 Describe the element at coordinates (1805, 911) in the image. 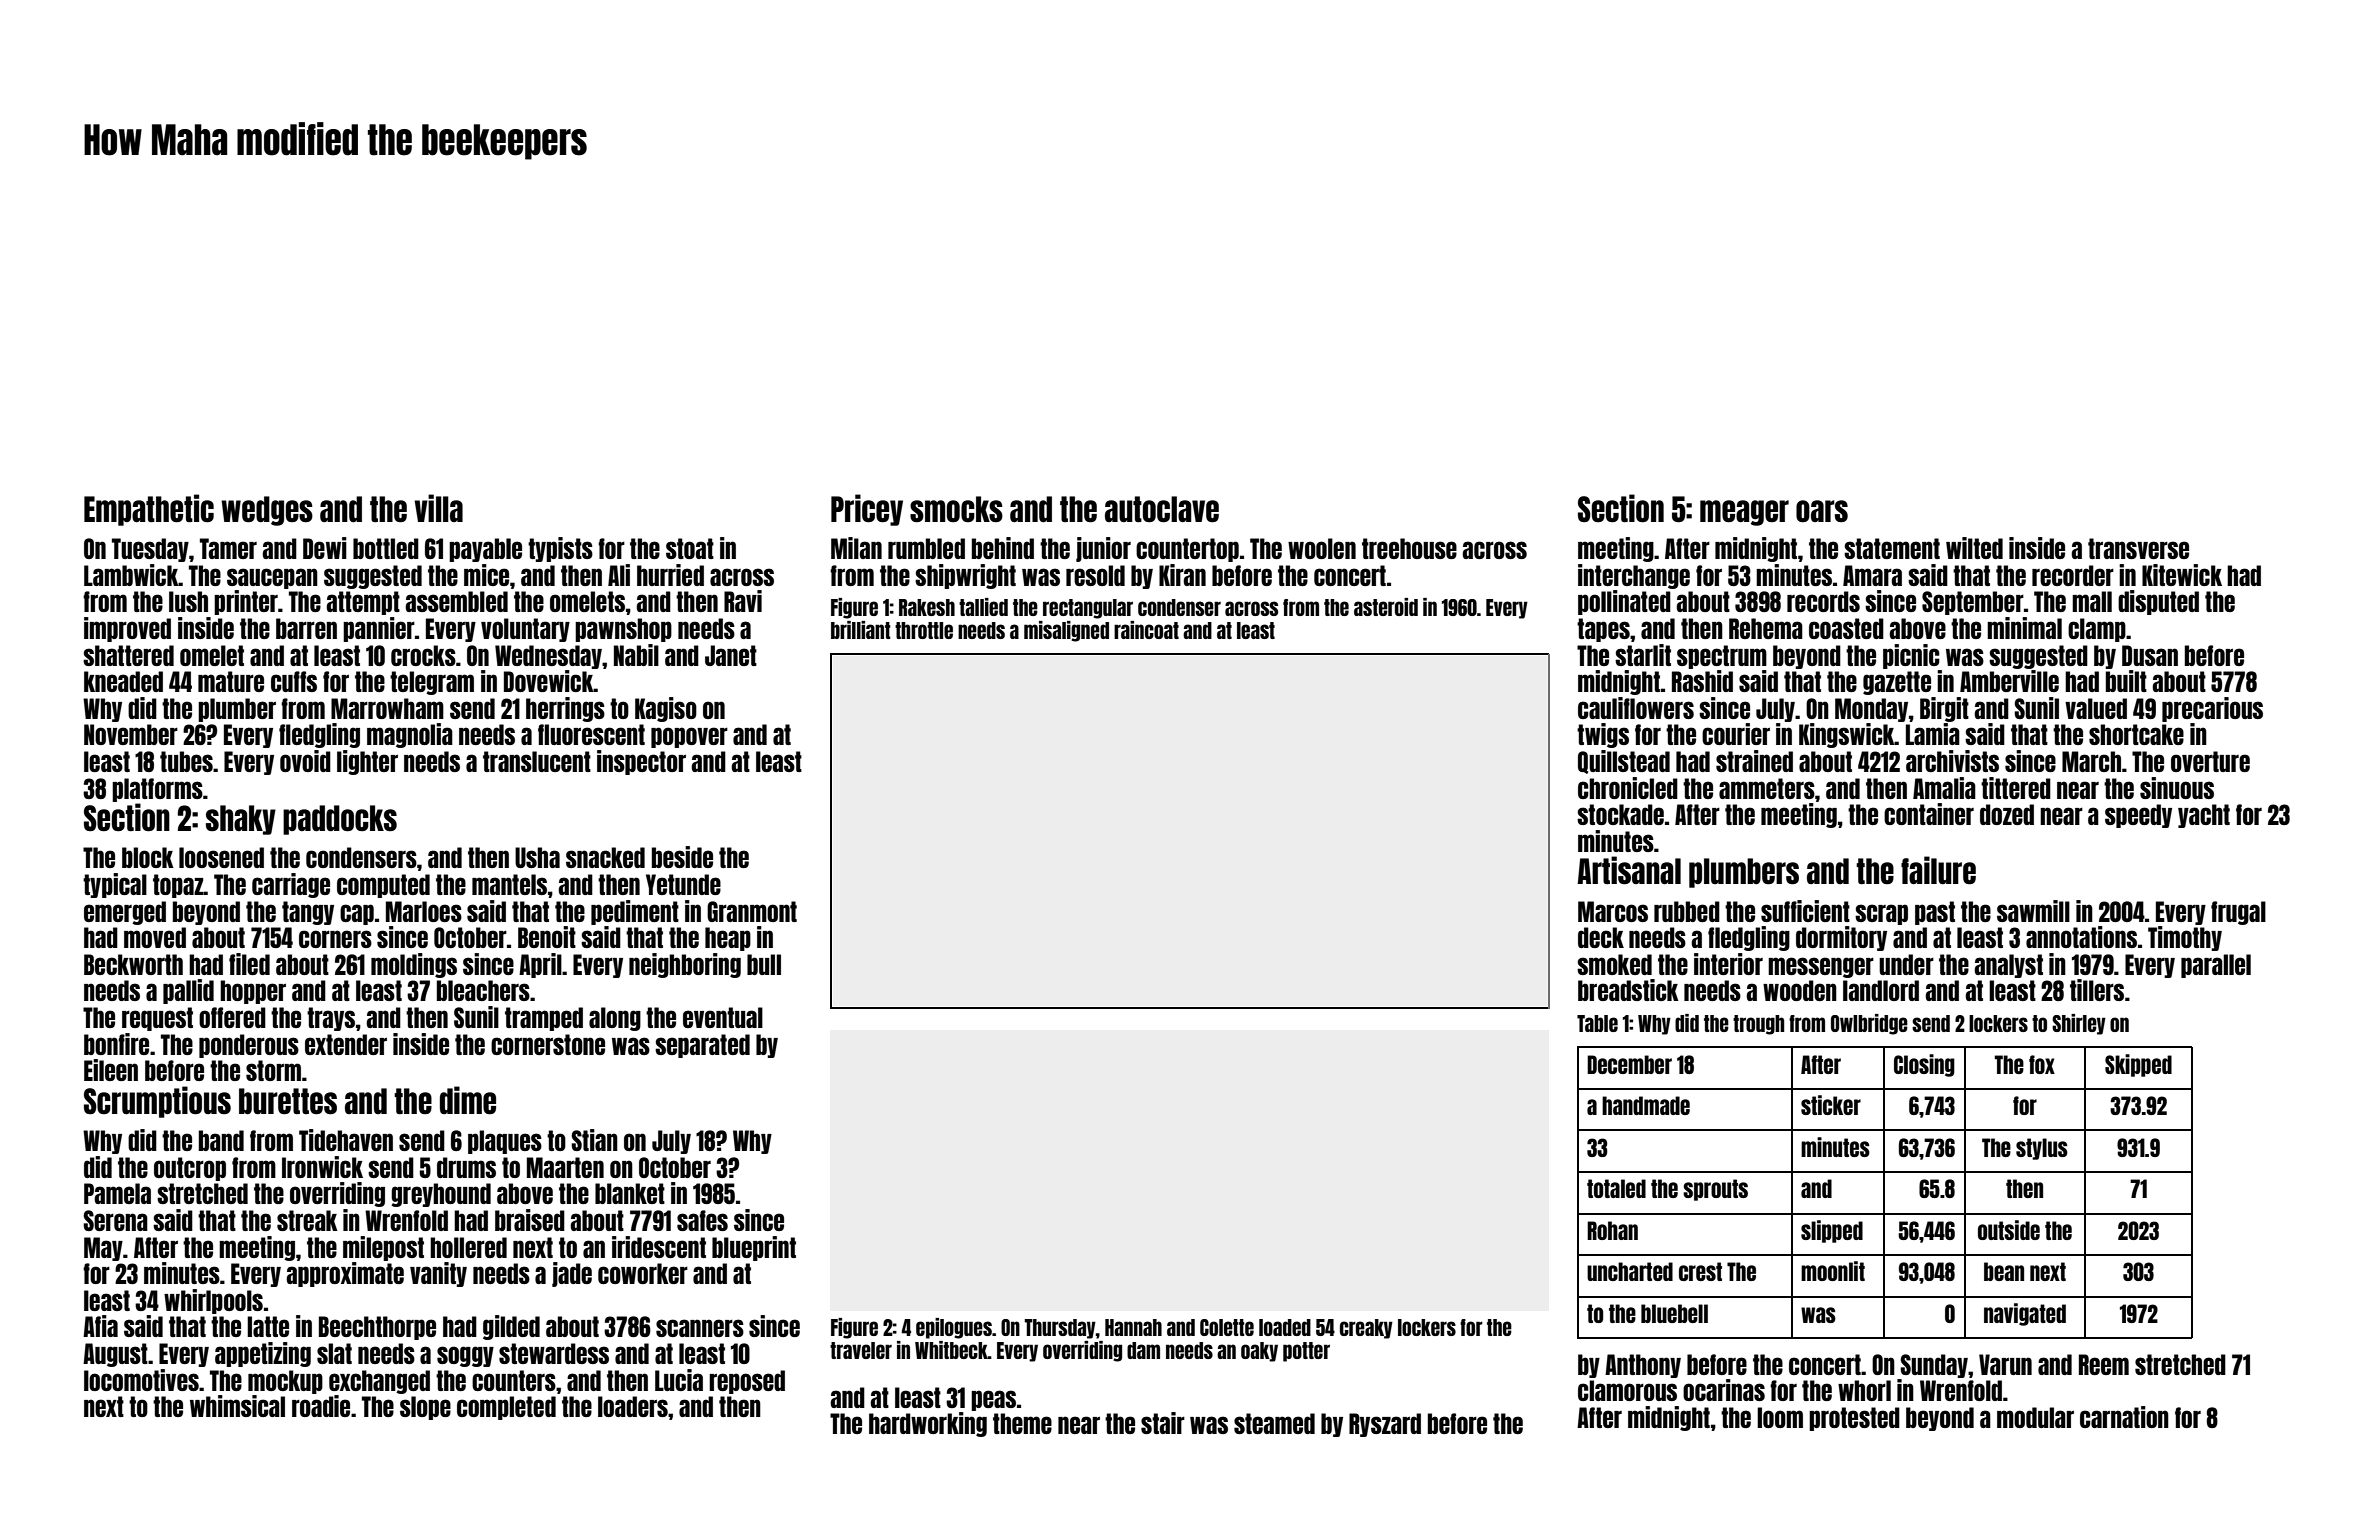

I see `sufficient` at that location.
